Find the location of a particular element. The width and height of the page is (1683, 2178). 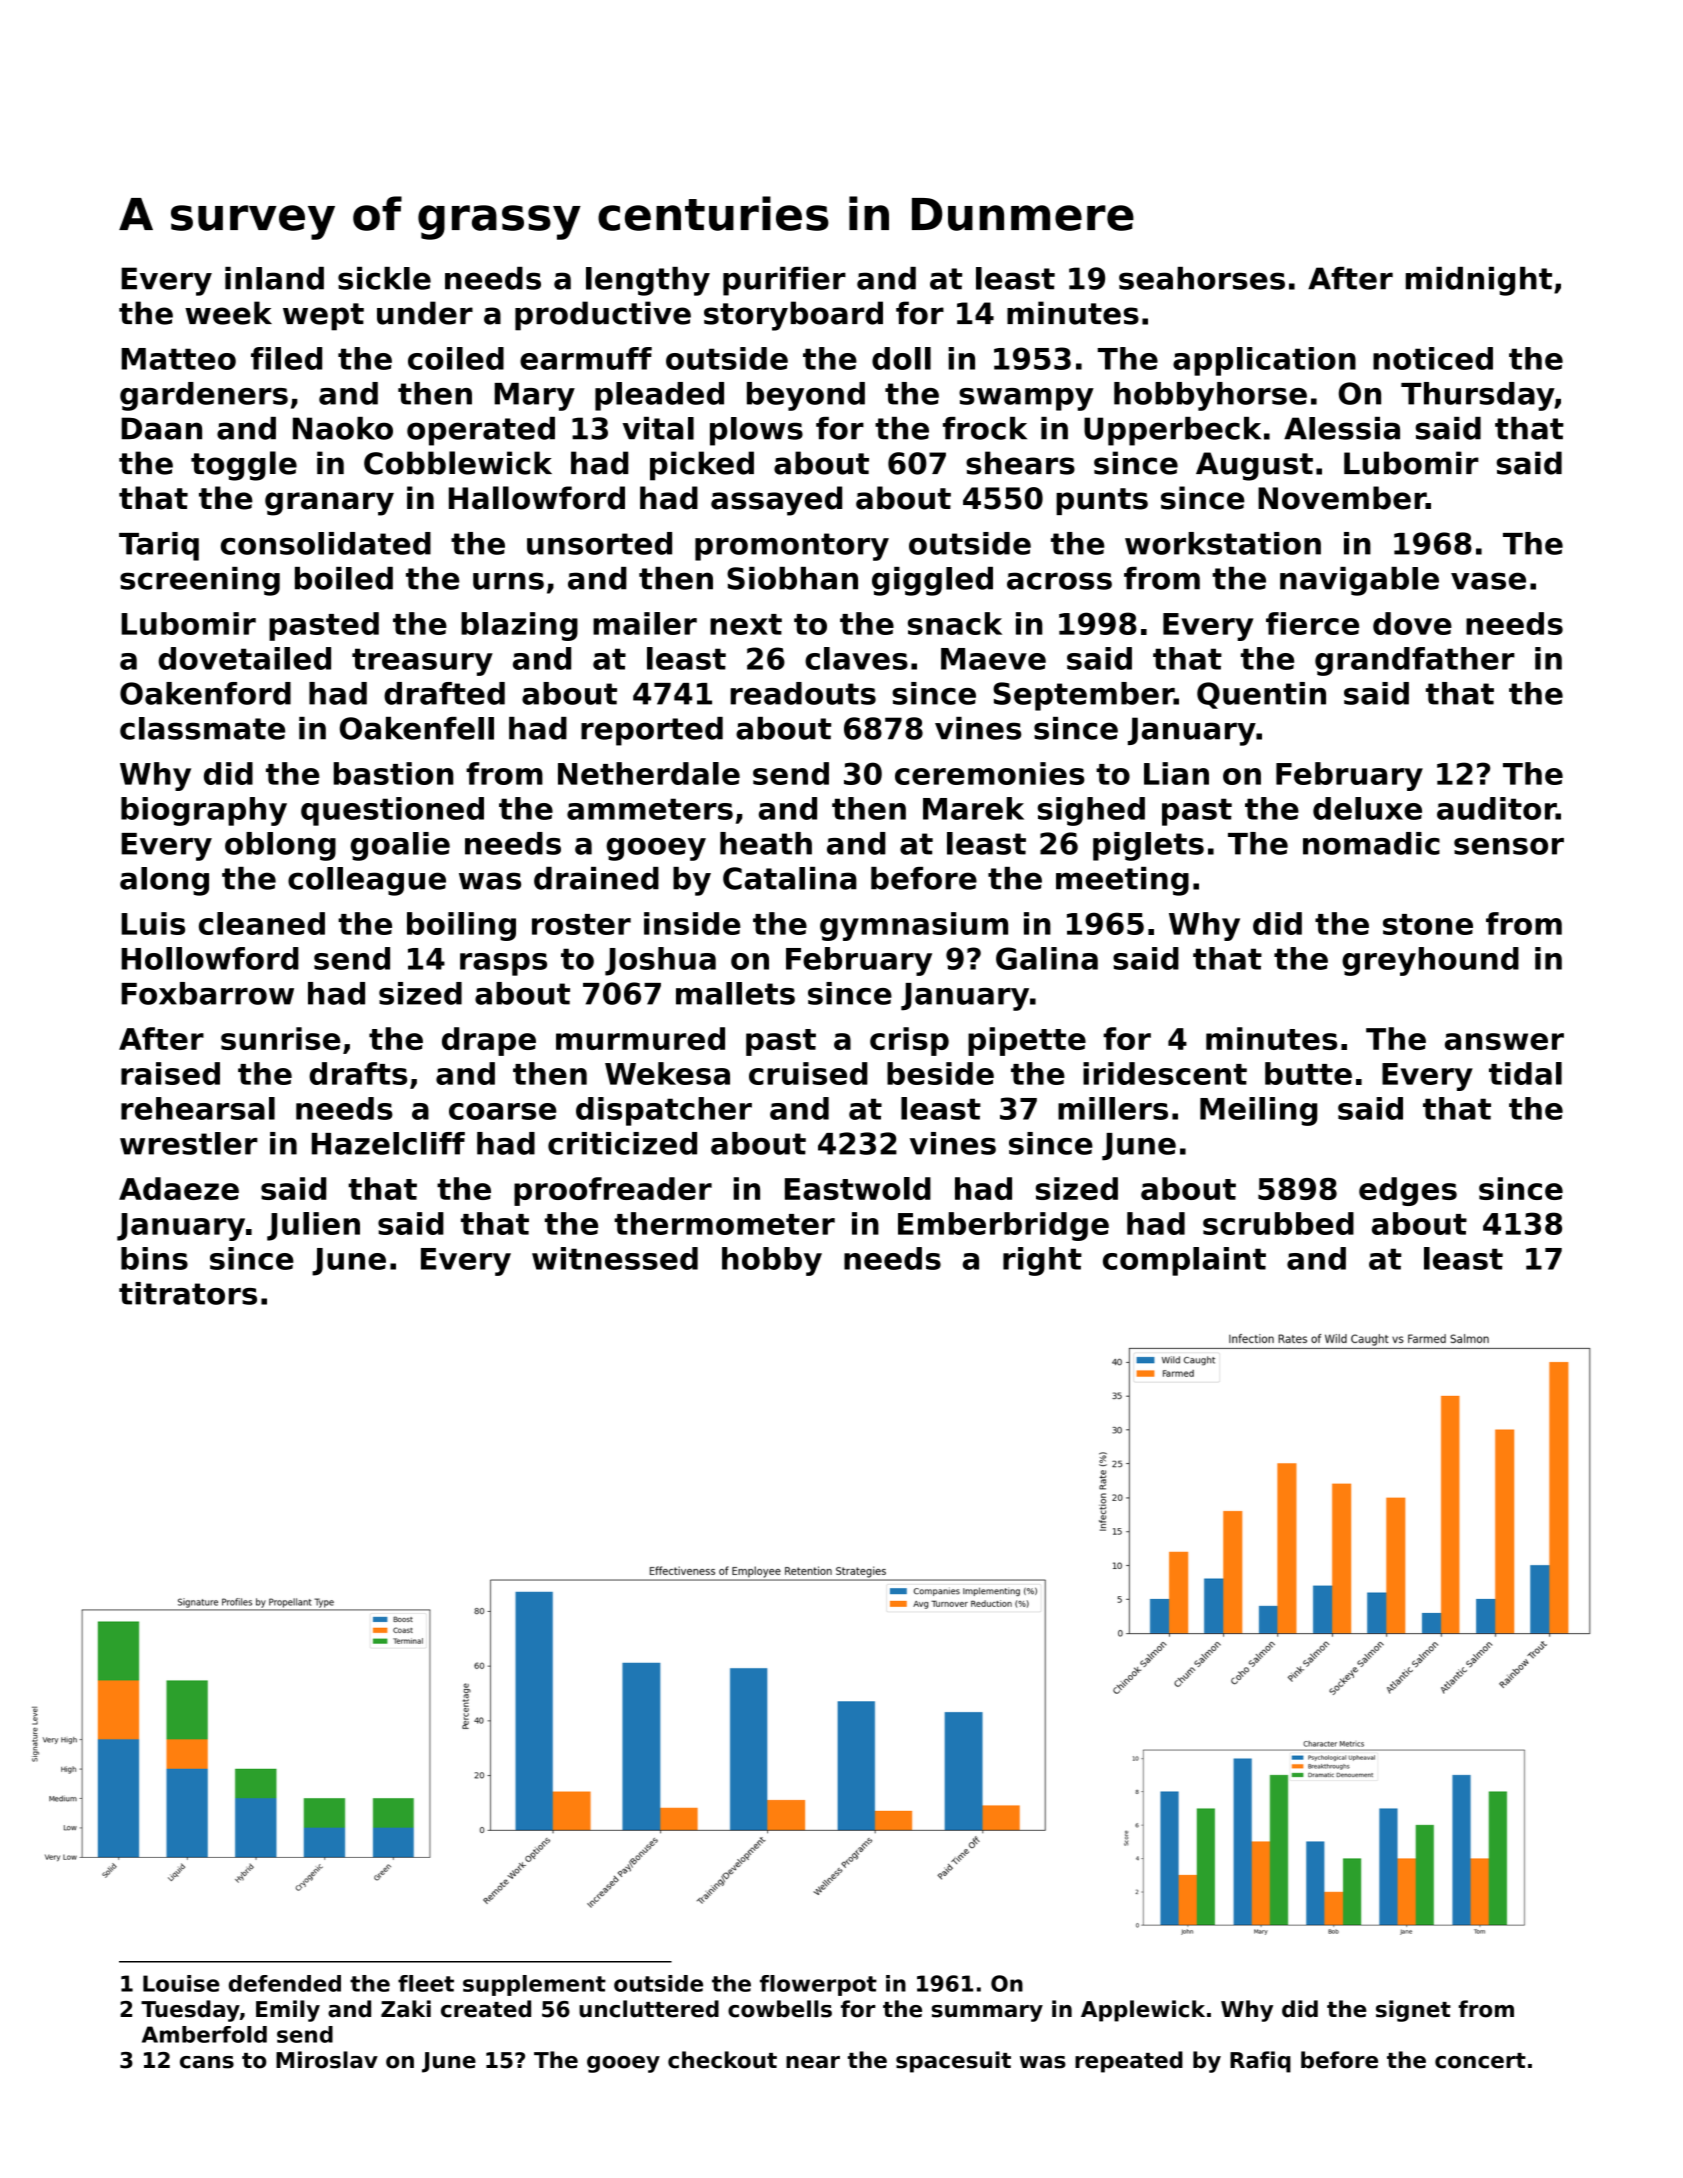

spacesuit is located at coordinates (953, 2062).
